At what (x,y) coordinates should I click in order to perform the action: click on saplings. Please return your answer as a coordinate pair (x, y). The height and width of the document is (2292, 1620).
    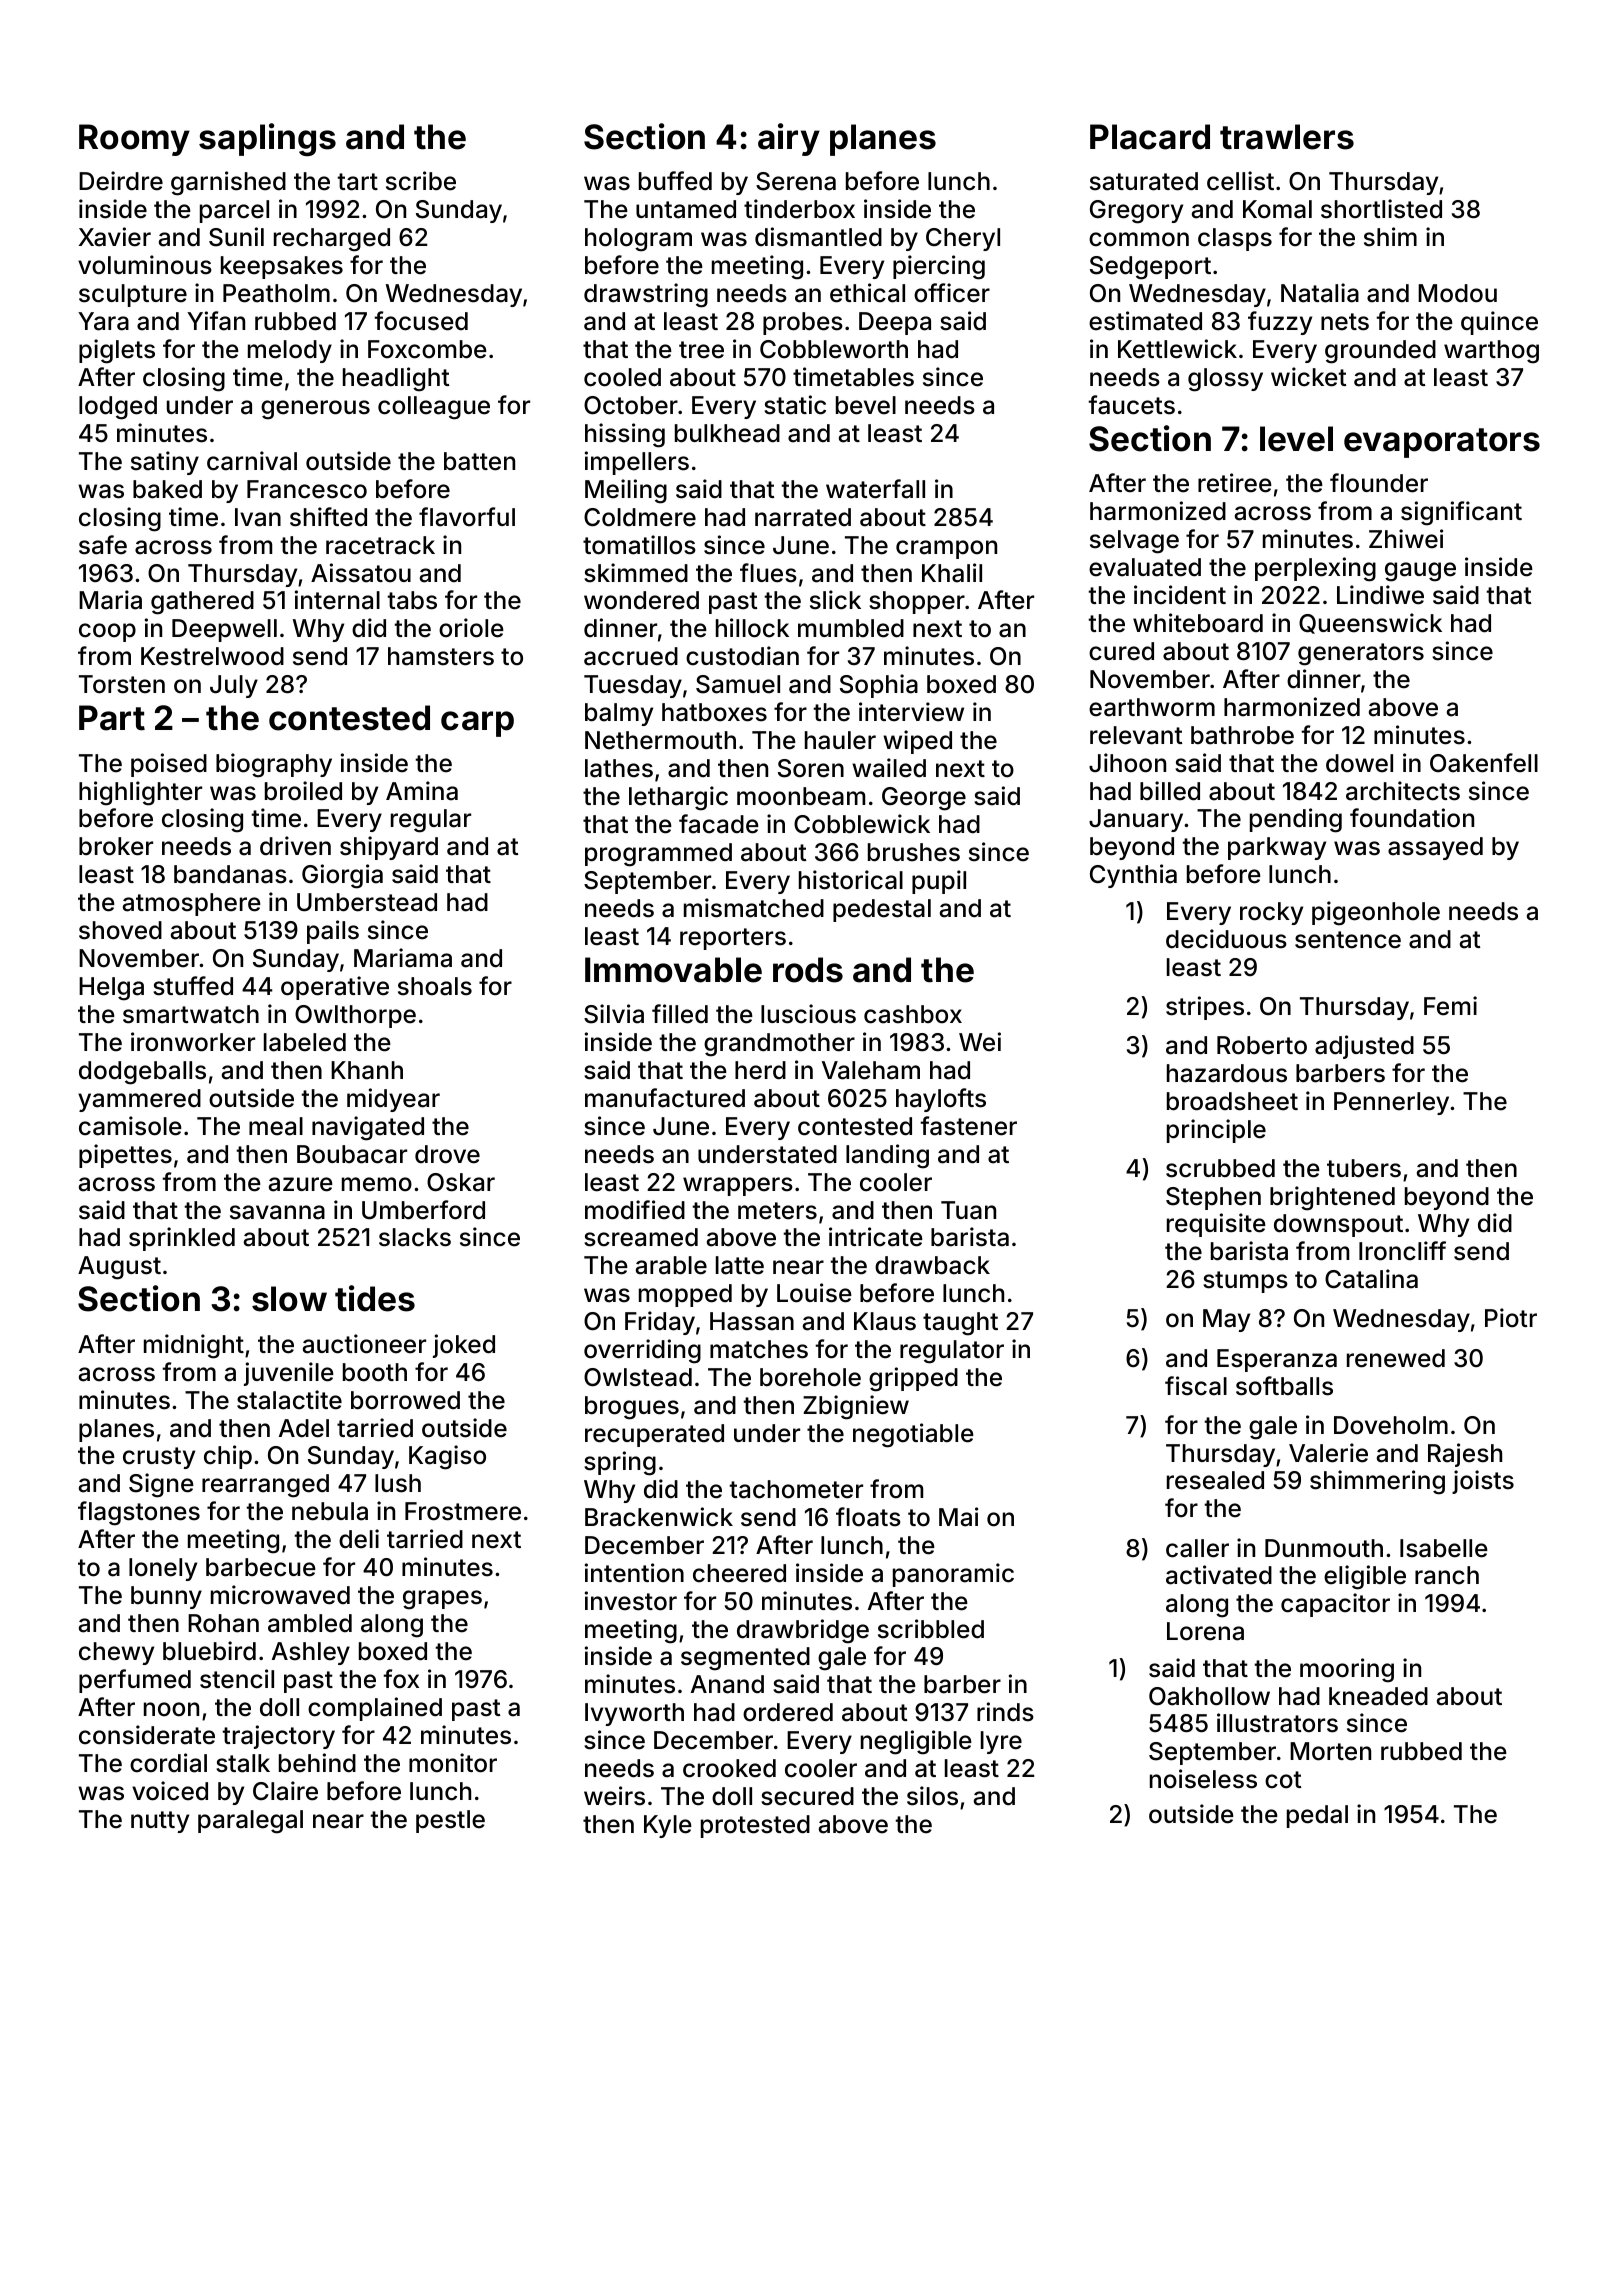
    Looking at the image, I should click on (267, 139).
